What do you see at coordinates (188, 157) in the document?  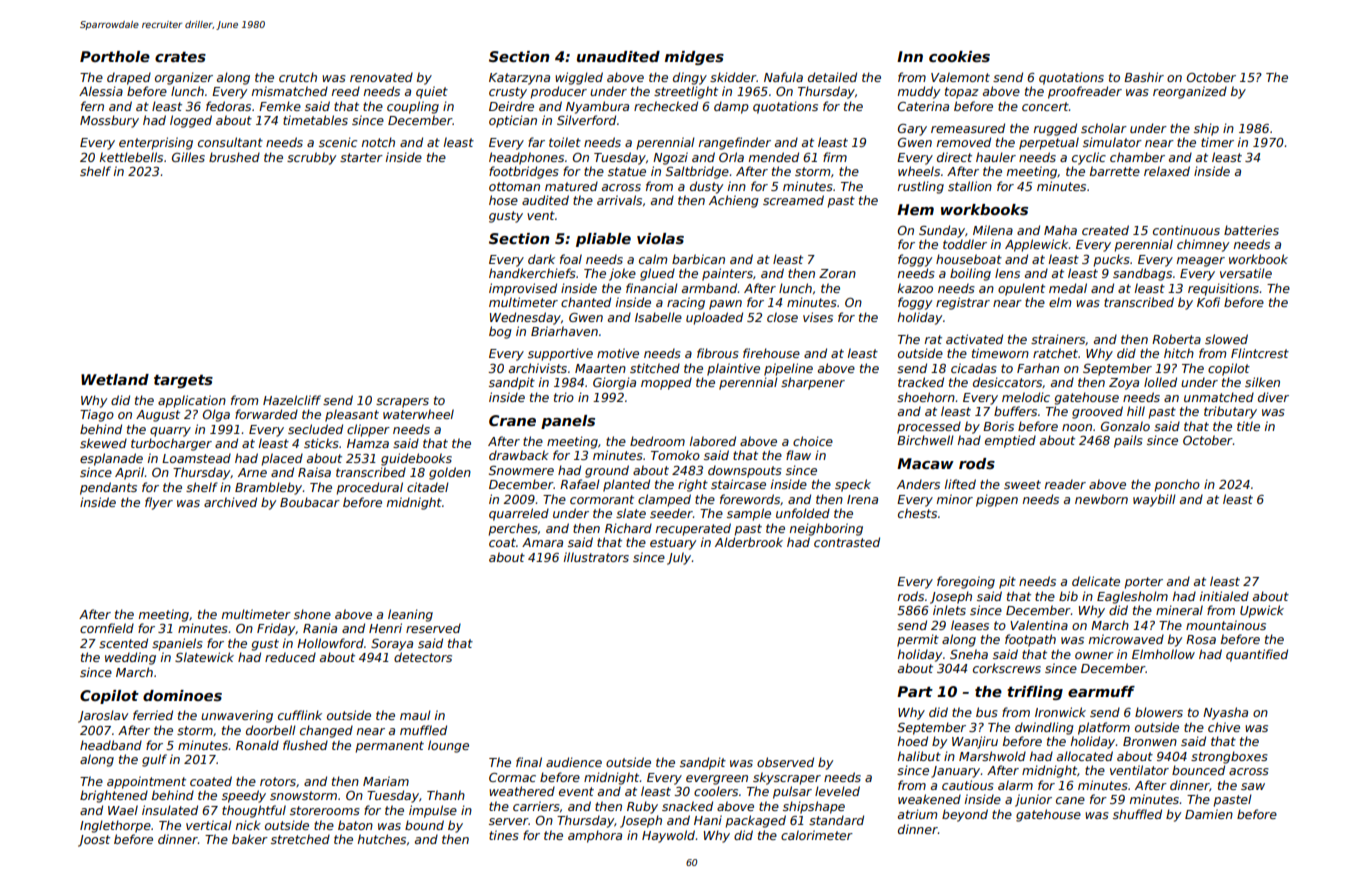 I see `Gilles` at bounding box center [188, 157].
